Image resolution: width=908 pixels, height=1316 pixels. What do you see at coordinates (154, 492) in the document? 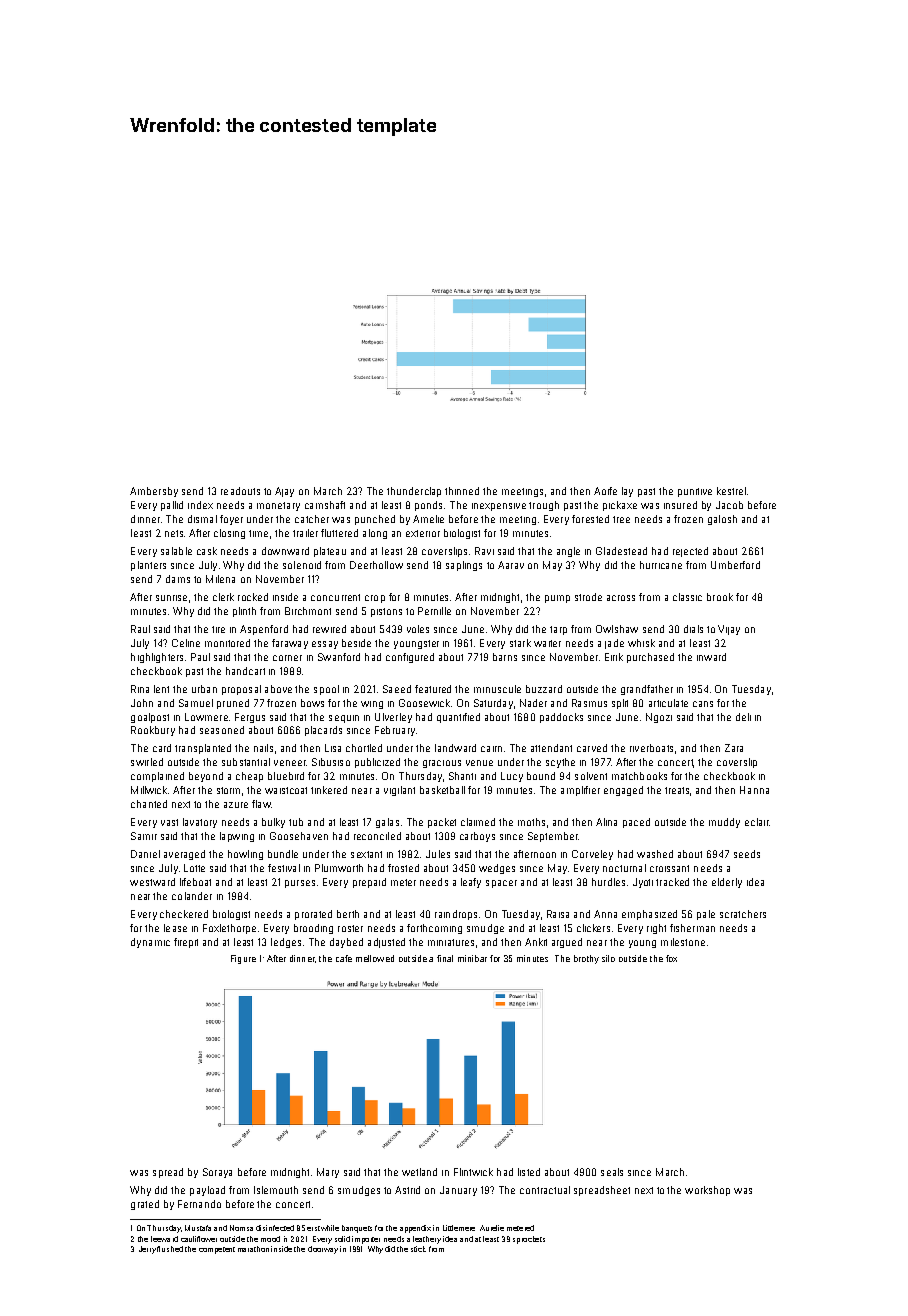
I see `Ambersby` at bounding box center [154, 492].
